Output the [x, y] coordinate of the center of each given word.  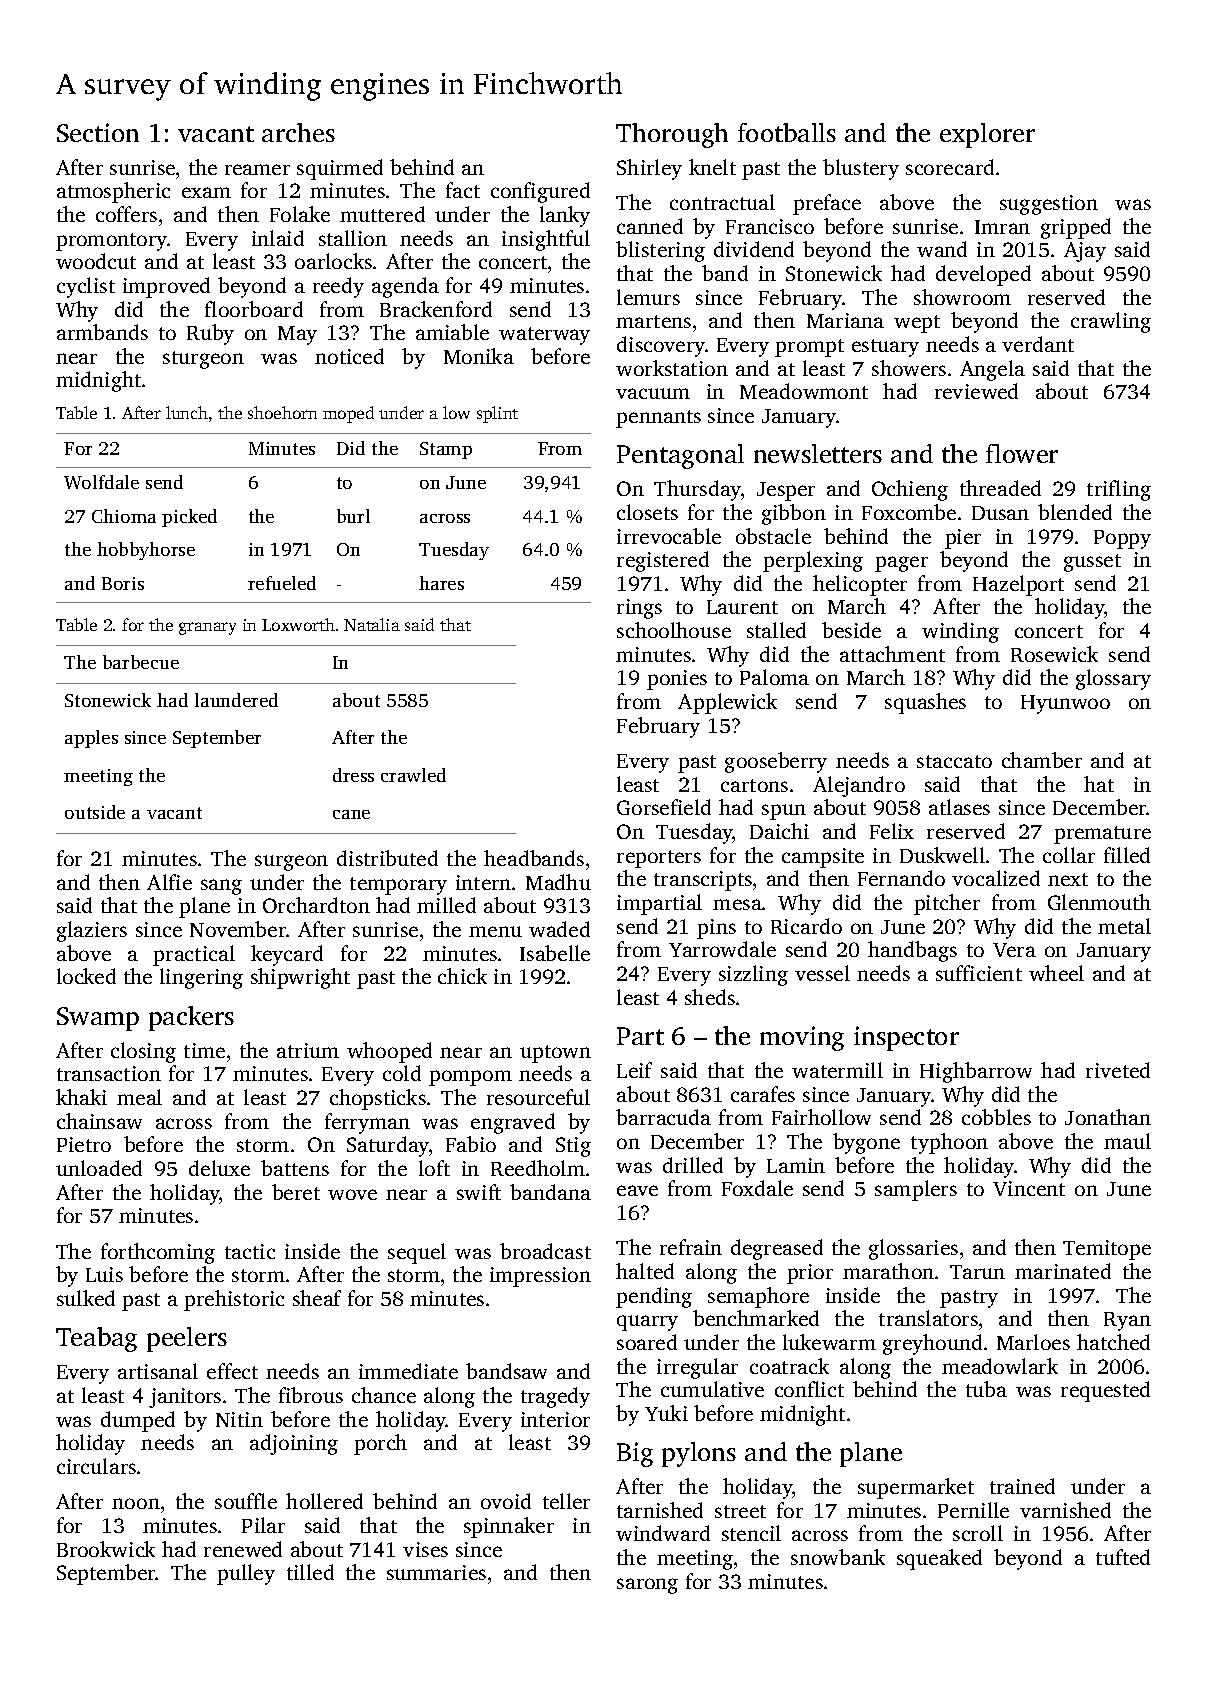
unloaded [99, 1168]
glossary [1113, 679]
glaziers [92, 931]
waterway [544, 336]
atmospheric [113, 192]
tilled [310, 1572]
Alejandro [859, 786]
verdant [1038, 344]
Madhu [558, 882]
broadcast [545, 1251]
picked [189, 518]
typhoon [949, 1143]
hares [441, 583]
